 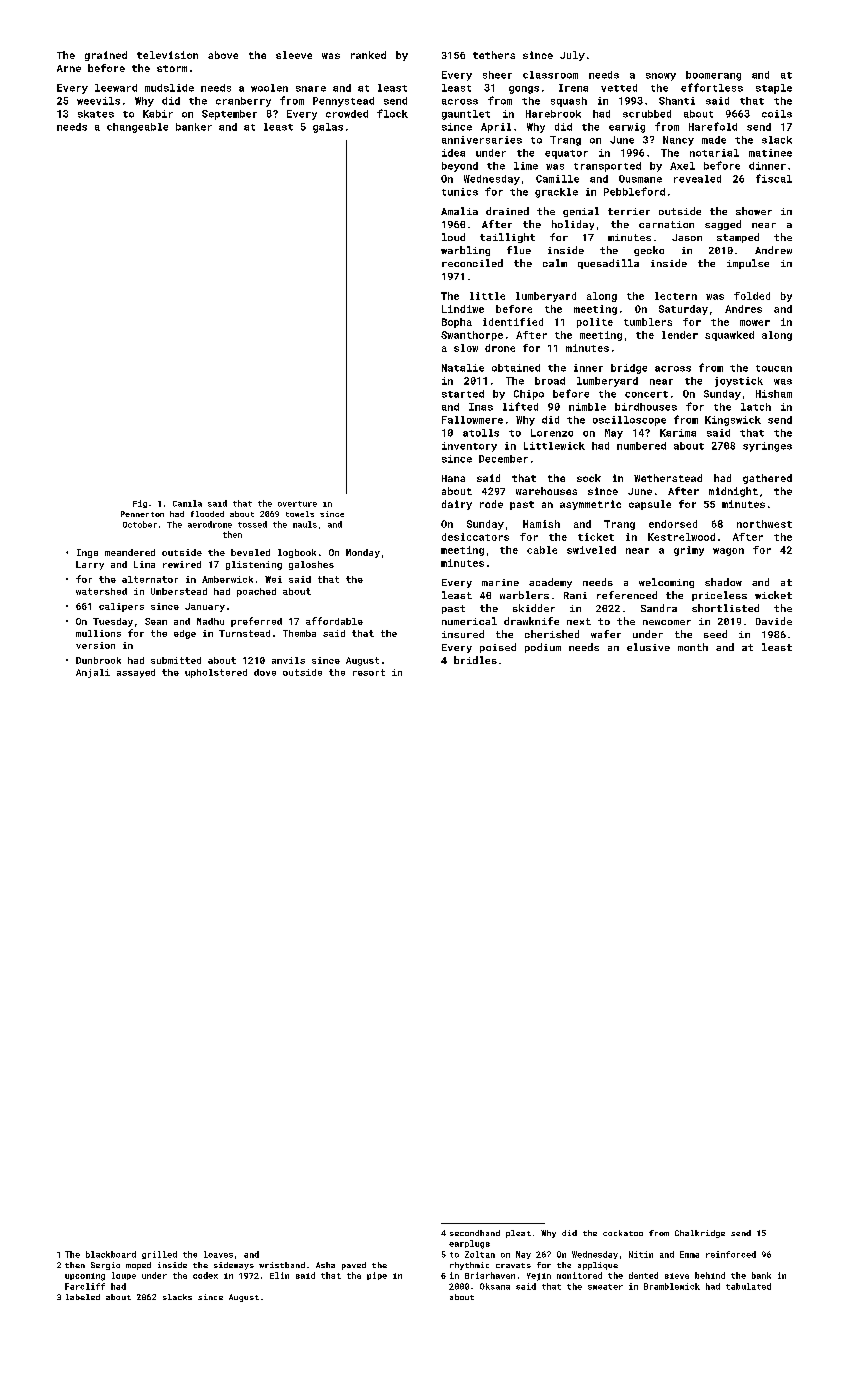 I want to click on boomerang, so click(x=713, y=76).
